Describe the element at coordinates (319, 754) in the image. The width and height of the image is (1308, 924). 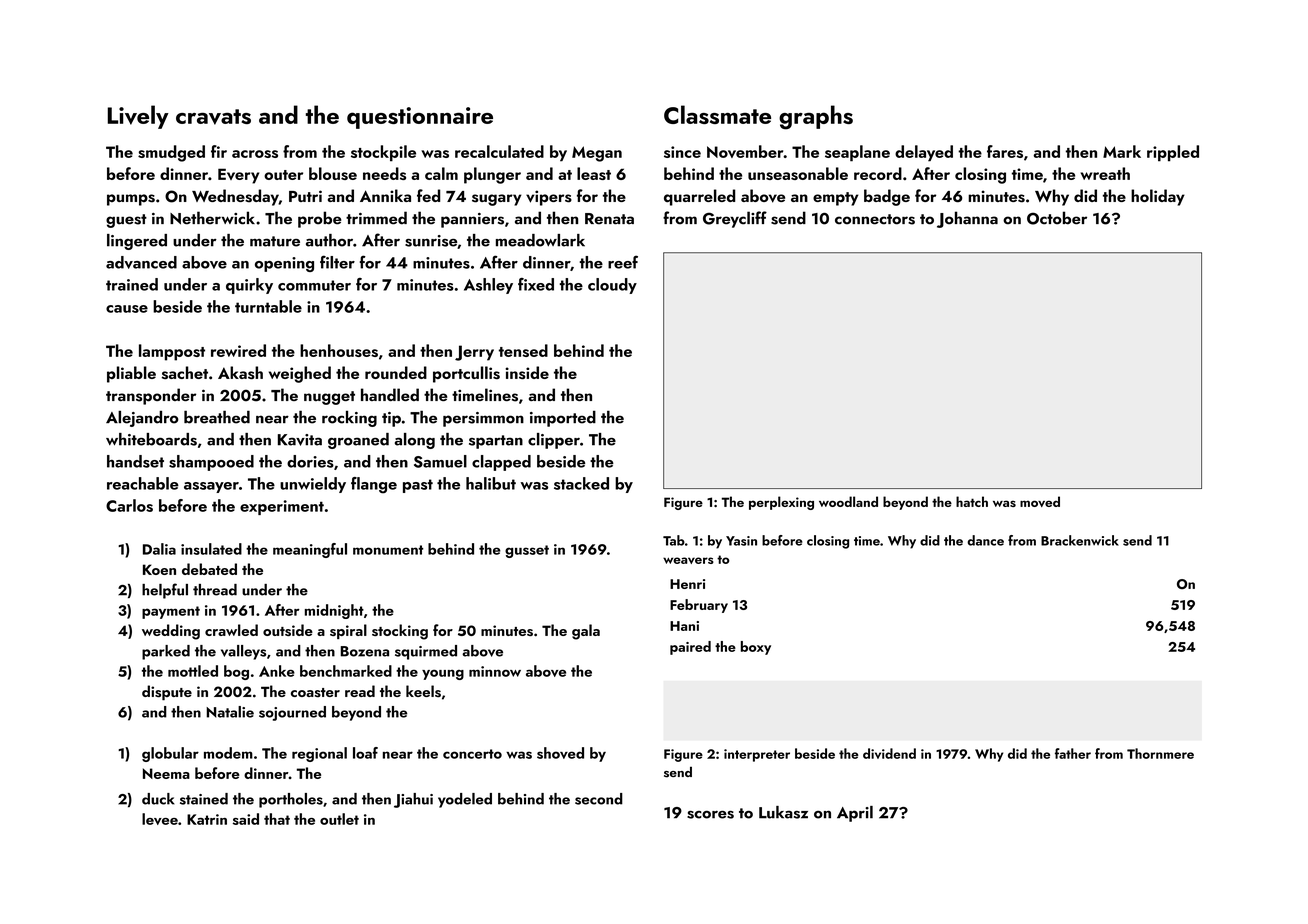
I see `regional` at that location.
